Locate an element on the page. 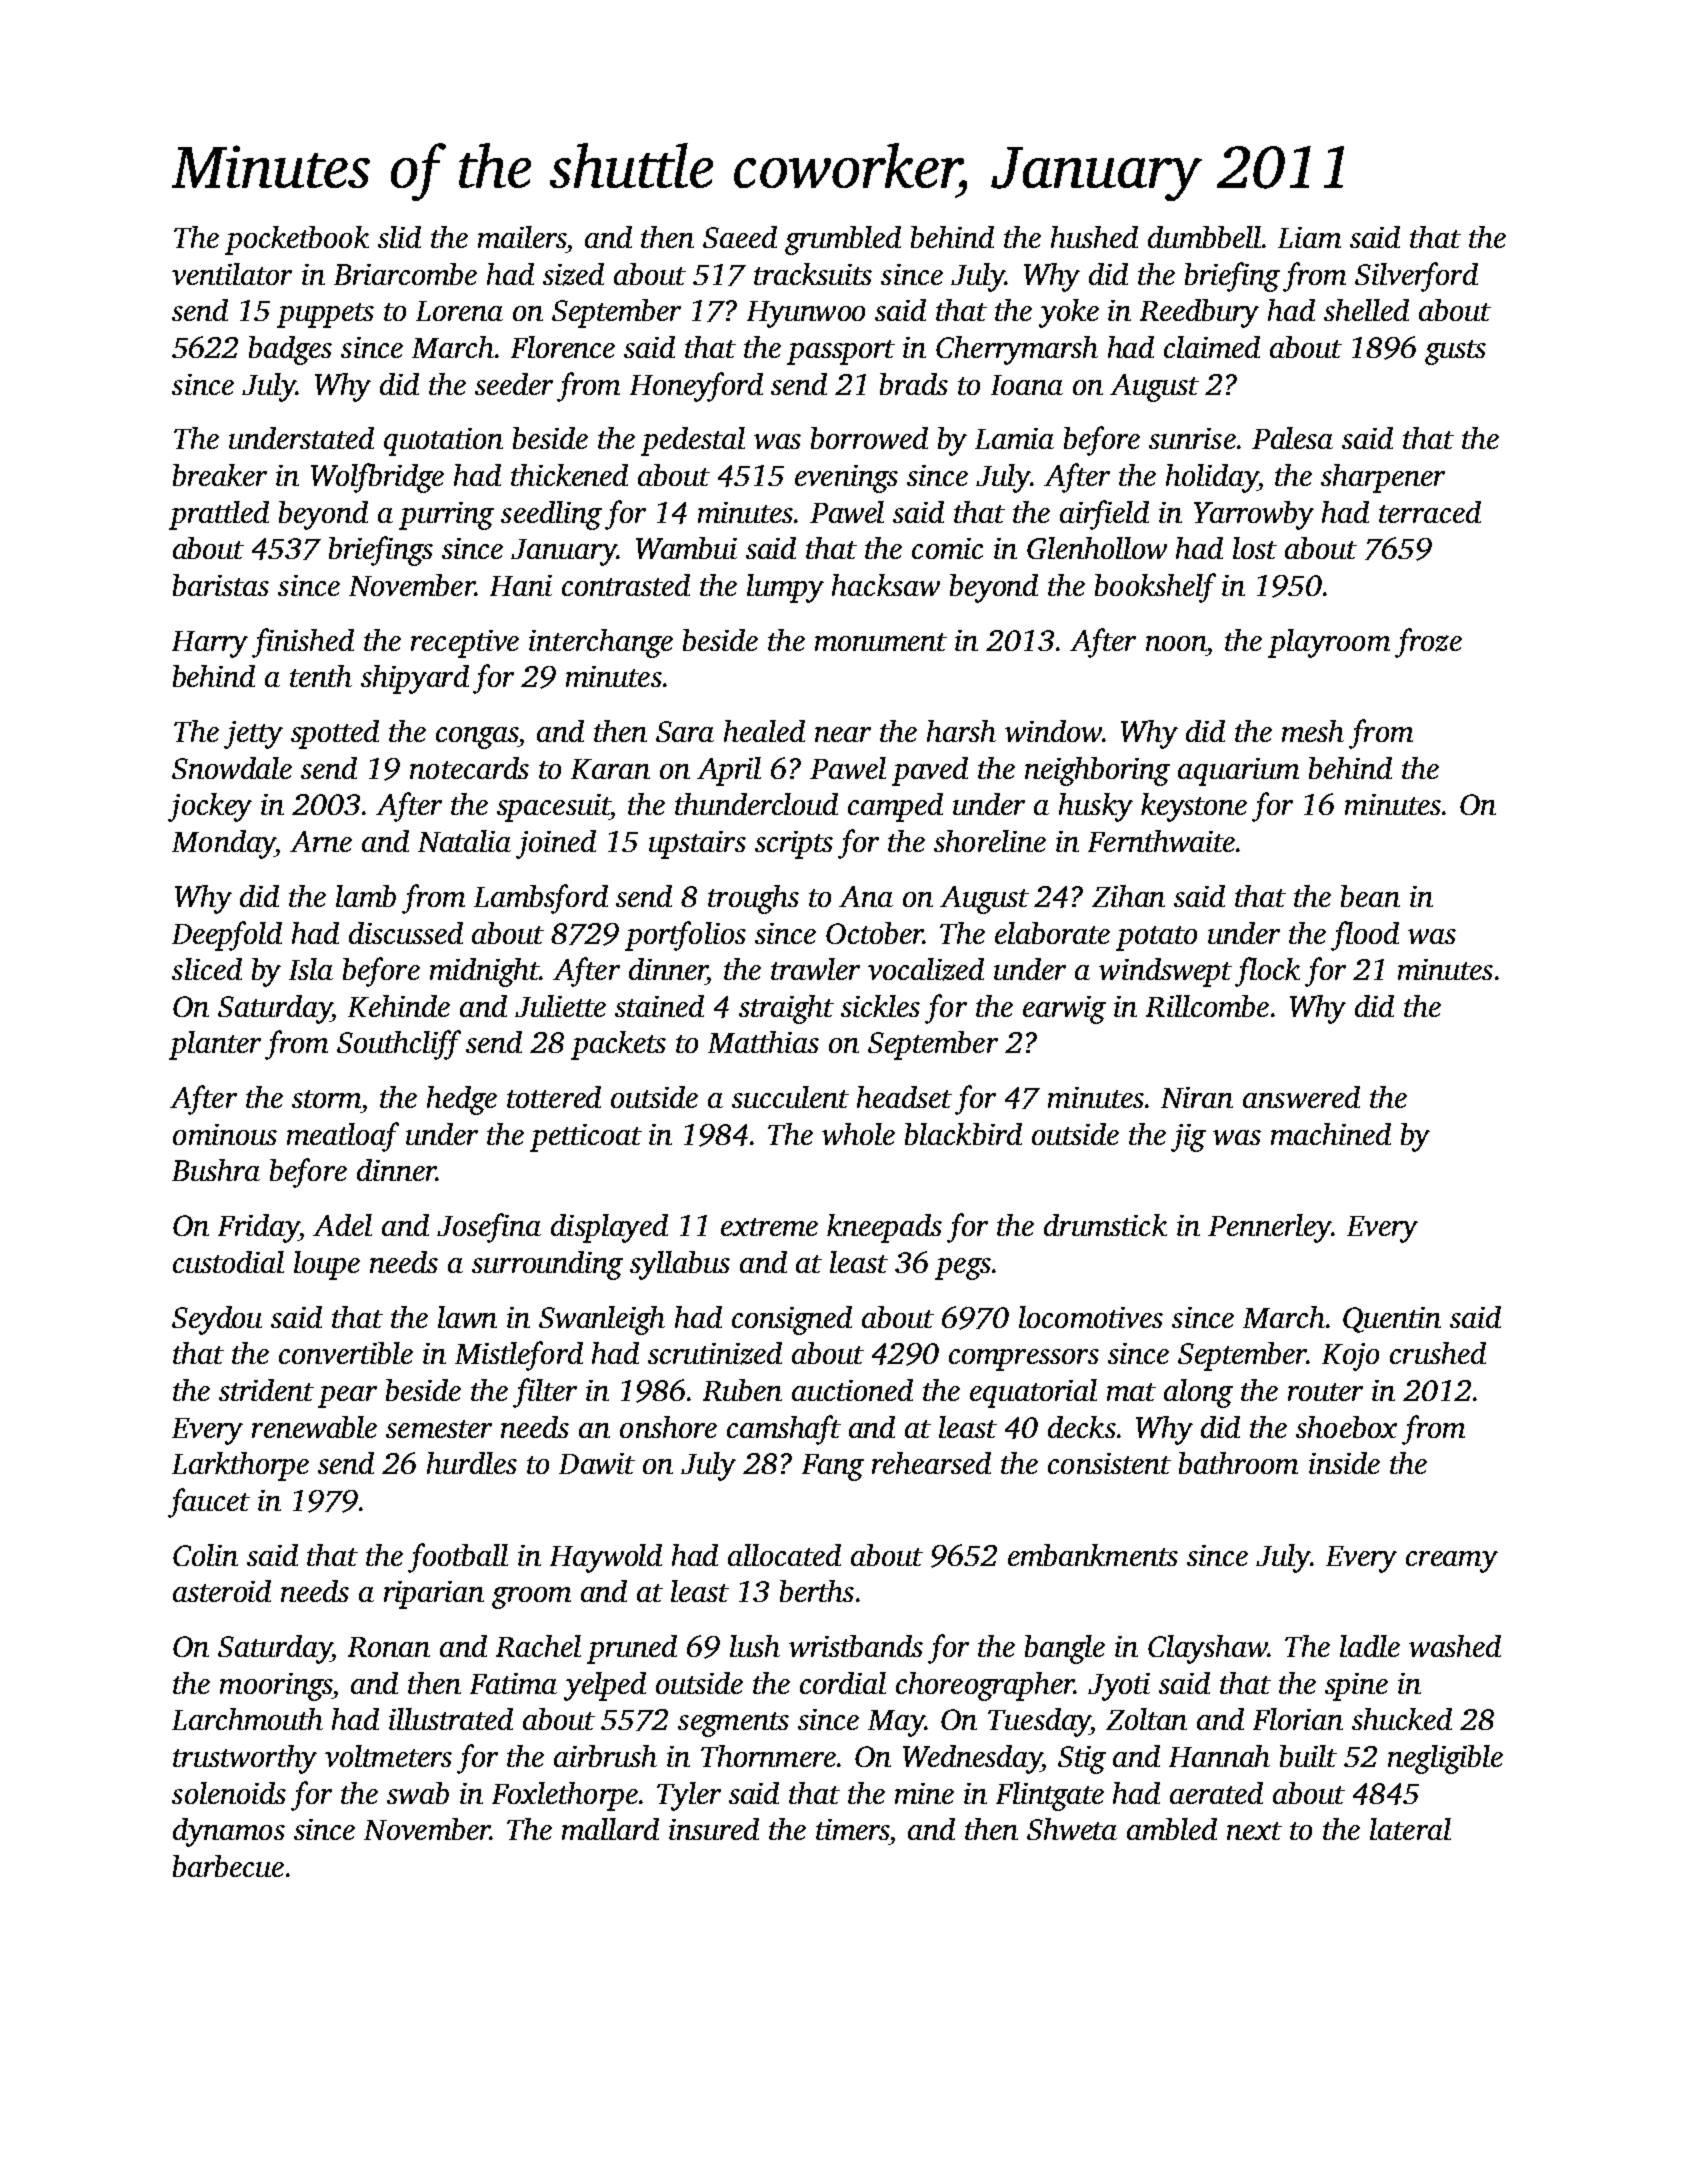 Image resolution: width=1683 pixels, height=2178 pixels. hurdles is located at coordinates (472, 1463).
